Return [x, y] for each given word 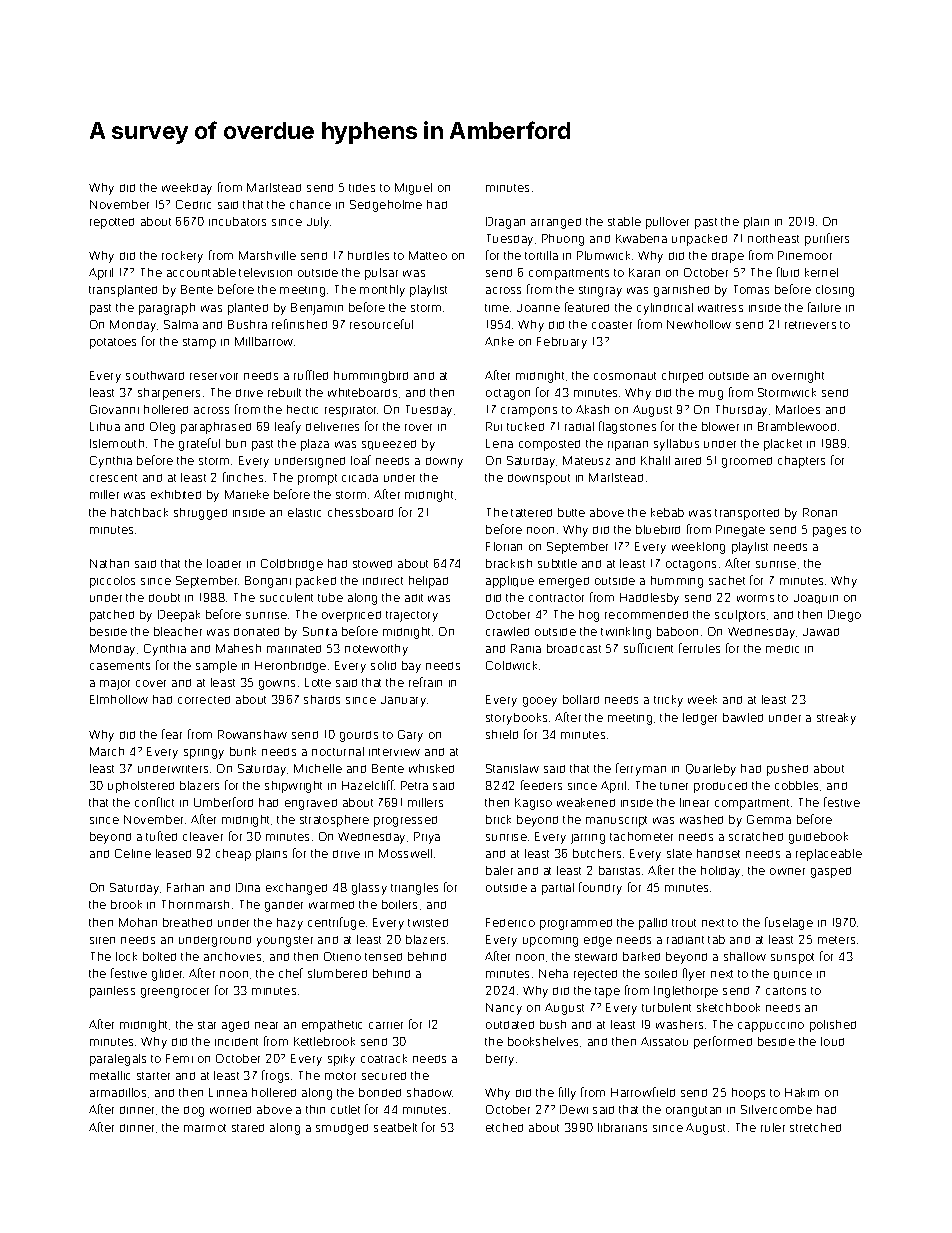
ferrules [699, 648]
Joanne [538, 308]
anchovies [232, 956]
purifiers [827, 239]
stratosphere [334, 821]
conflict [154, 802]
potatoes [113, 343]
